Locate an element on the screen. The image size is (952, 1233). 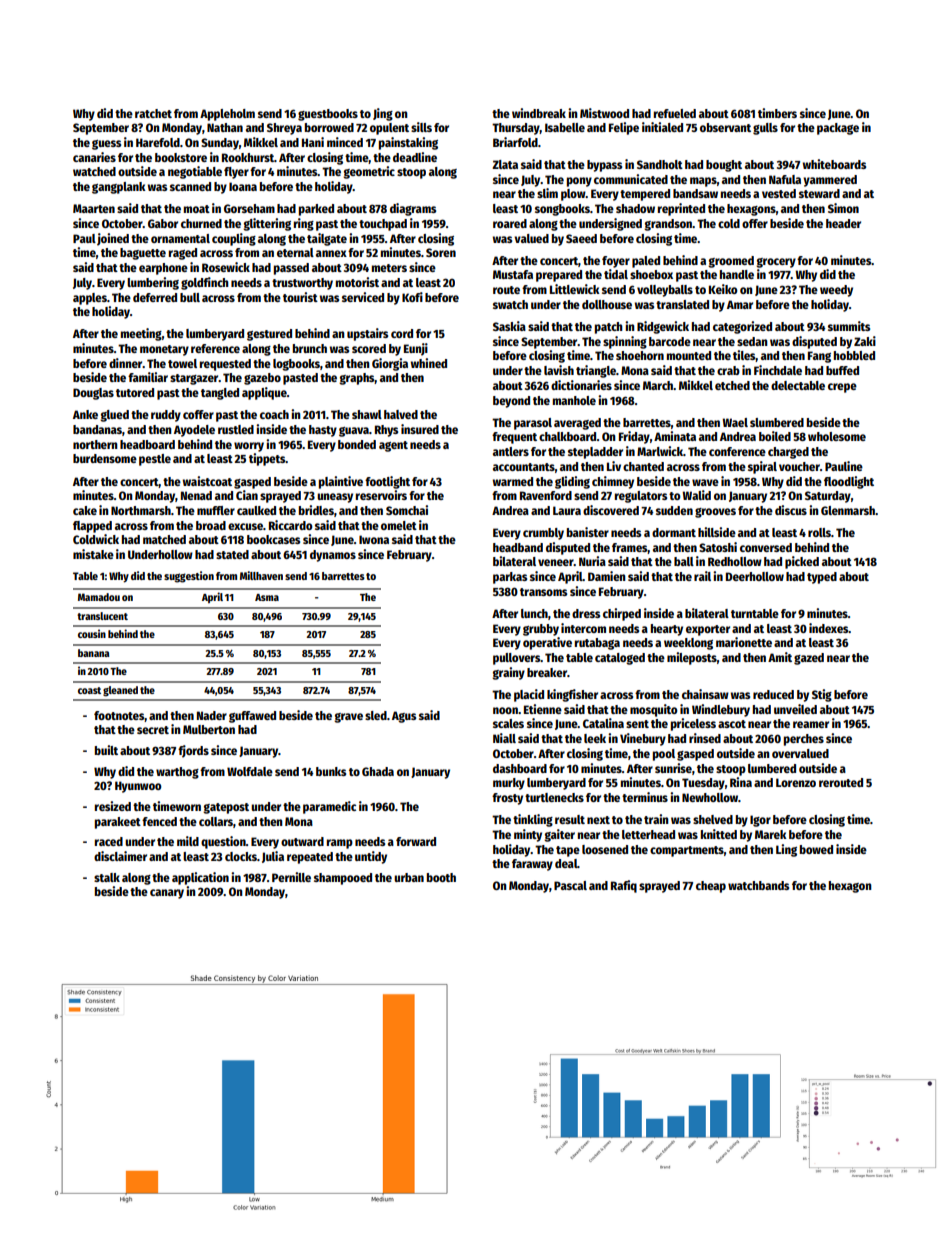
watchbands is located at coordinates (758, 885).
